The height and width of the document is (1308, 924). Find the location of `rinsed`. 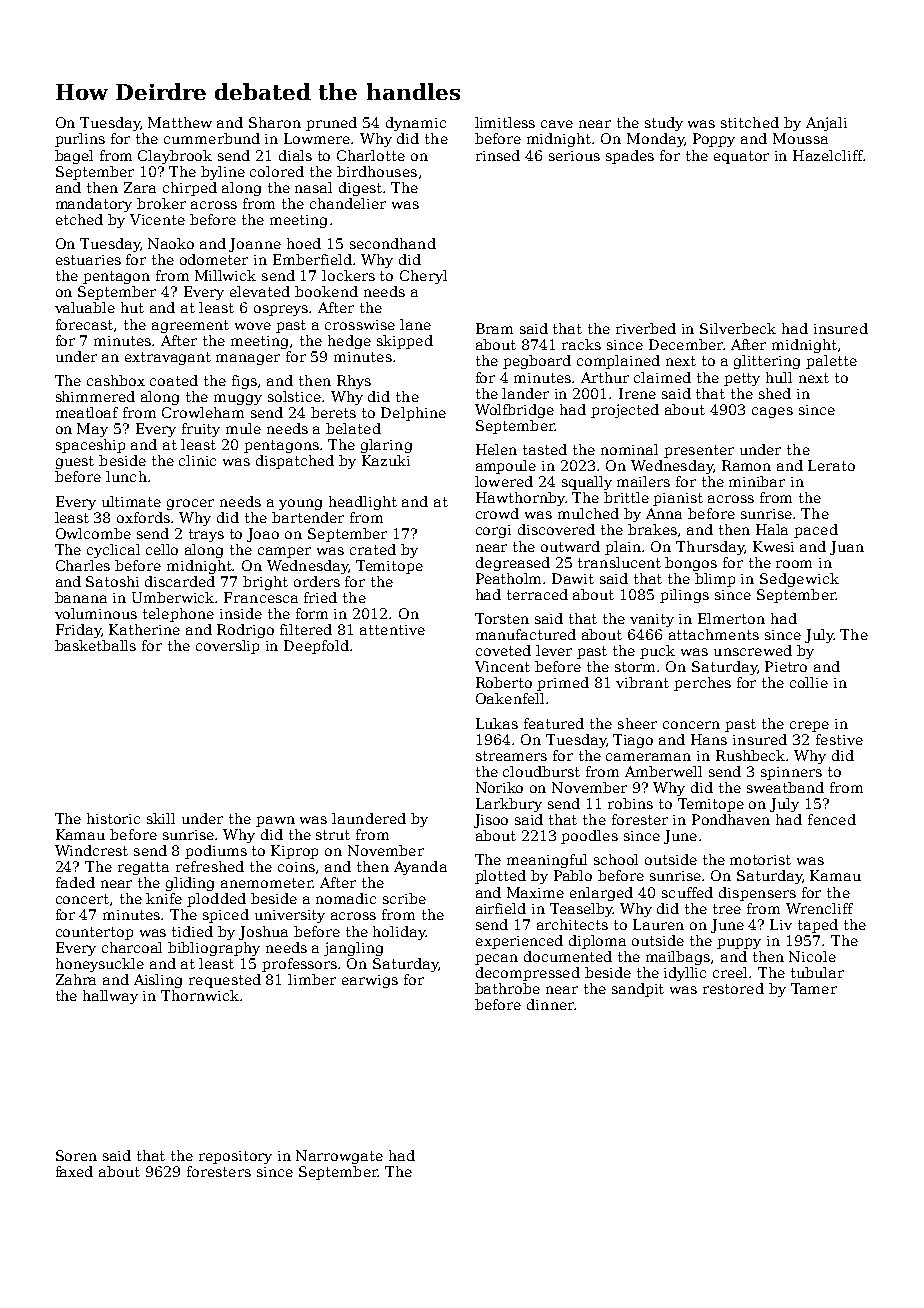

rinsed is located at coordinates (498, 155).
